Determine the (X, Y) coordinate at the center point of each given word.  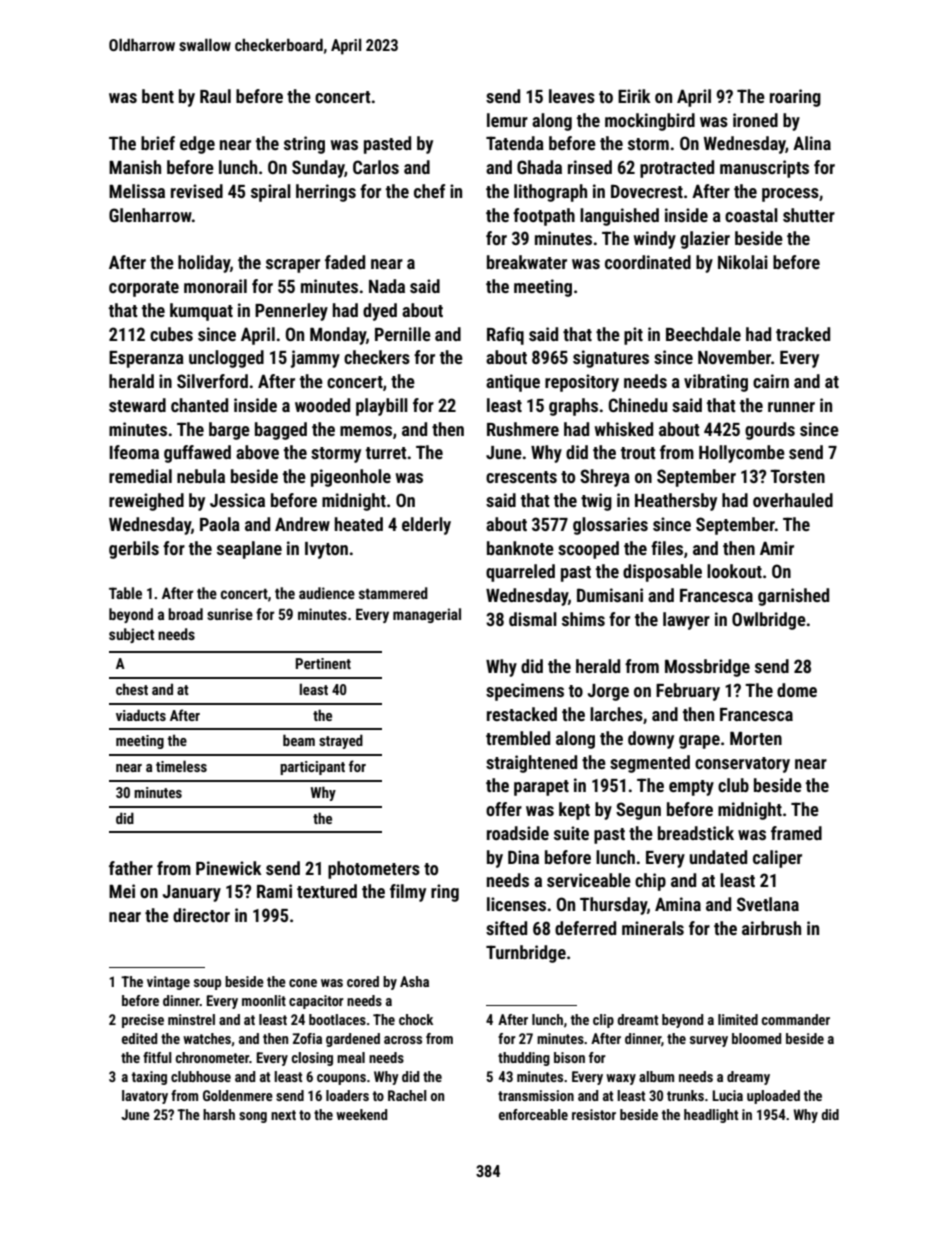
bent (158, 96)
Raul (215, 96)
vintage (168, 983)
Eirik (634, 96)
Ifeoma (134, 452)
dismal (533, 619)
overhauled (793, 500)
